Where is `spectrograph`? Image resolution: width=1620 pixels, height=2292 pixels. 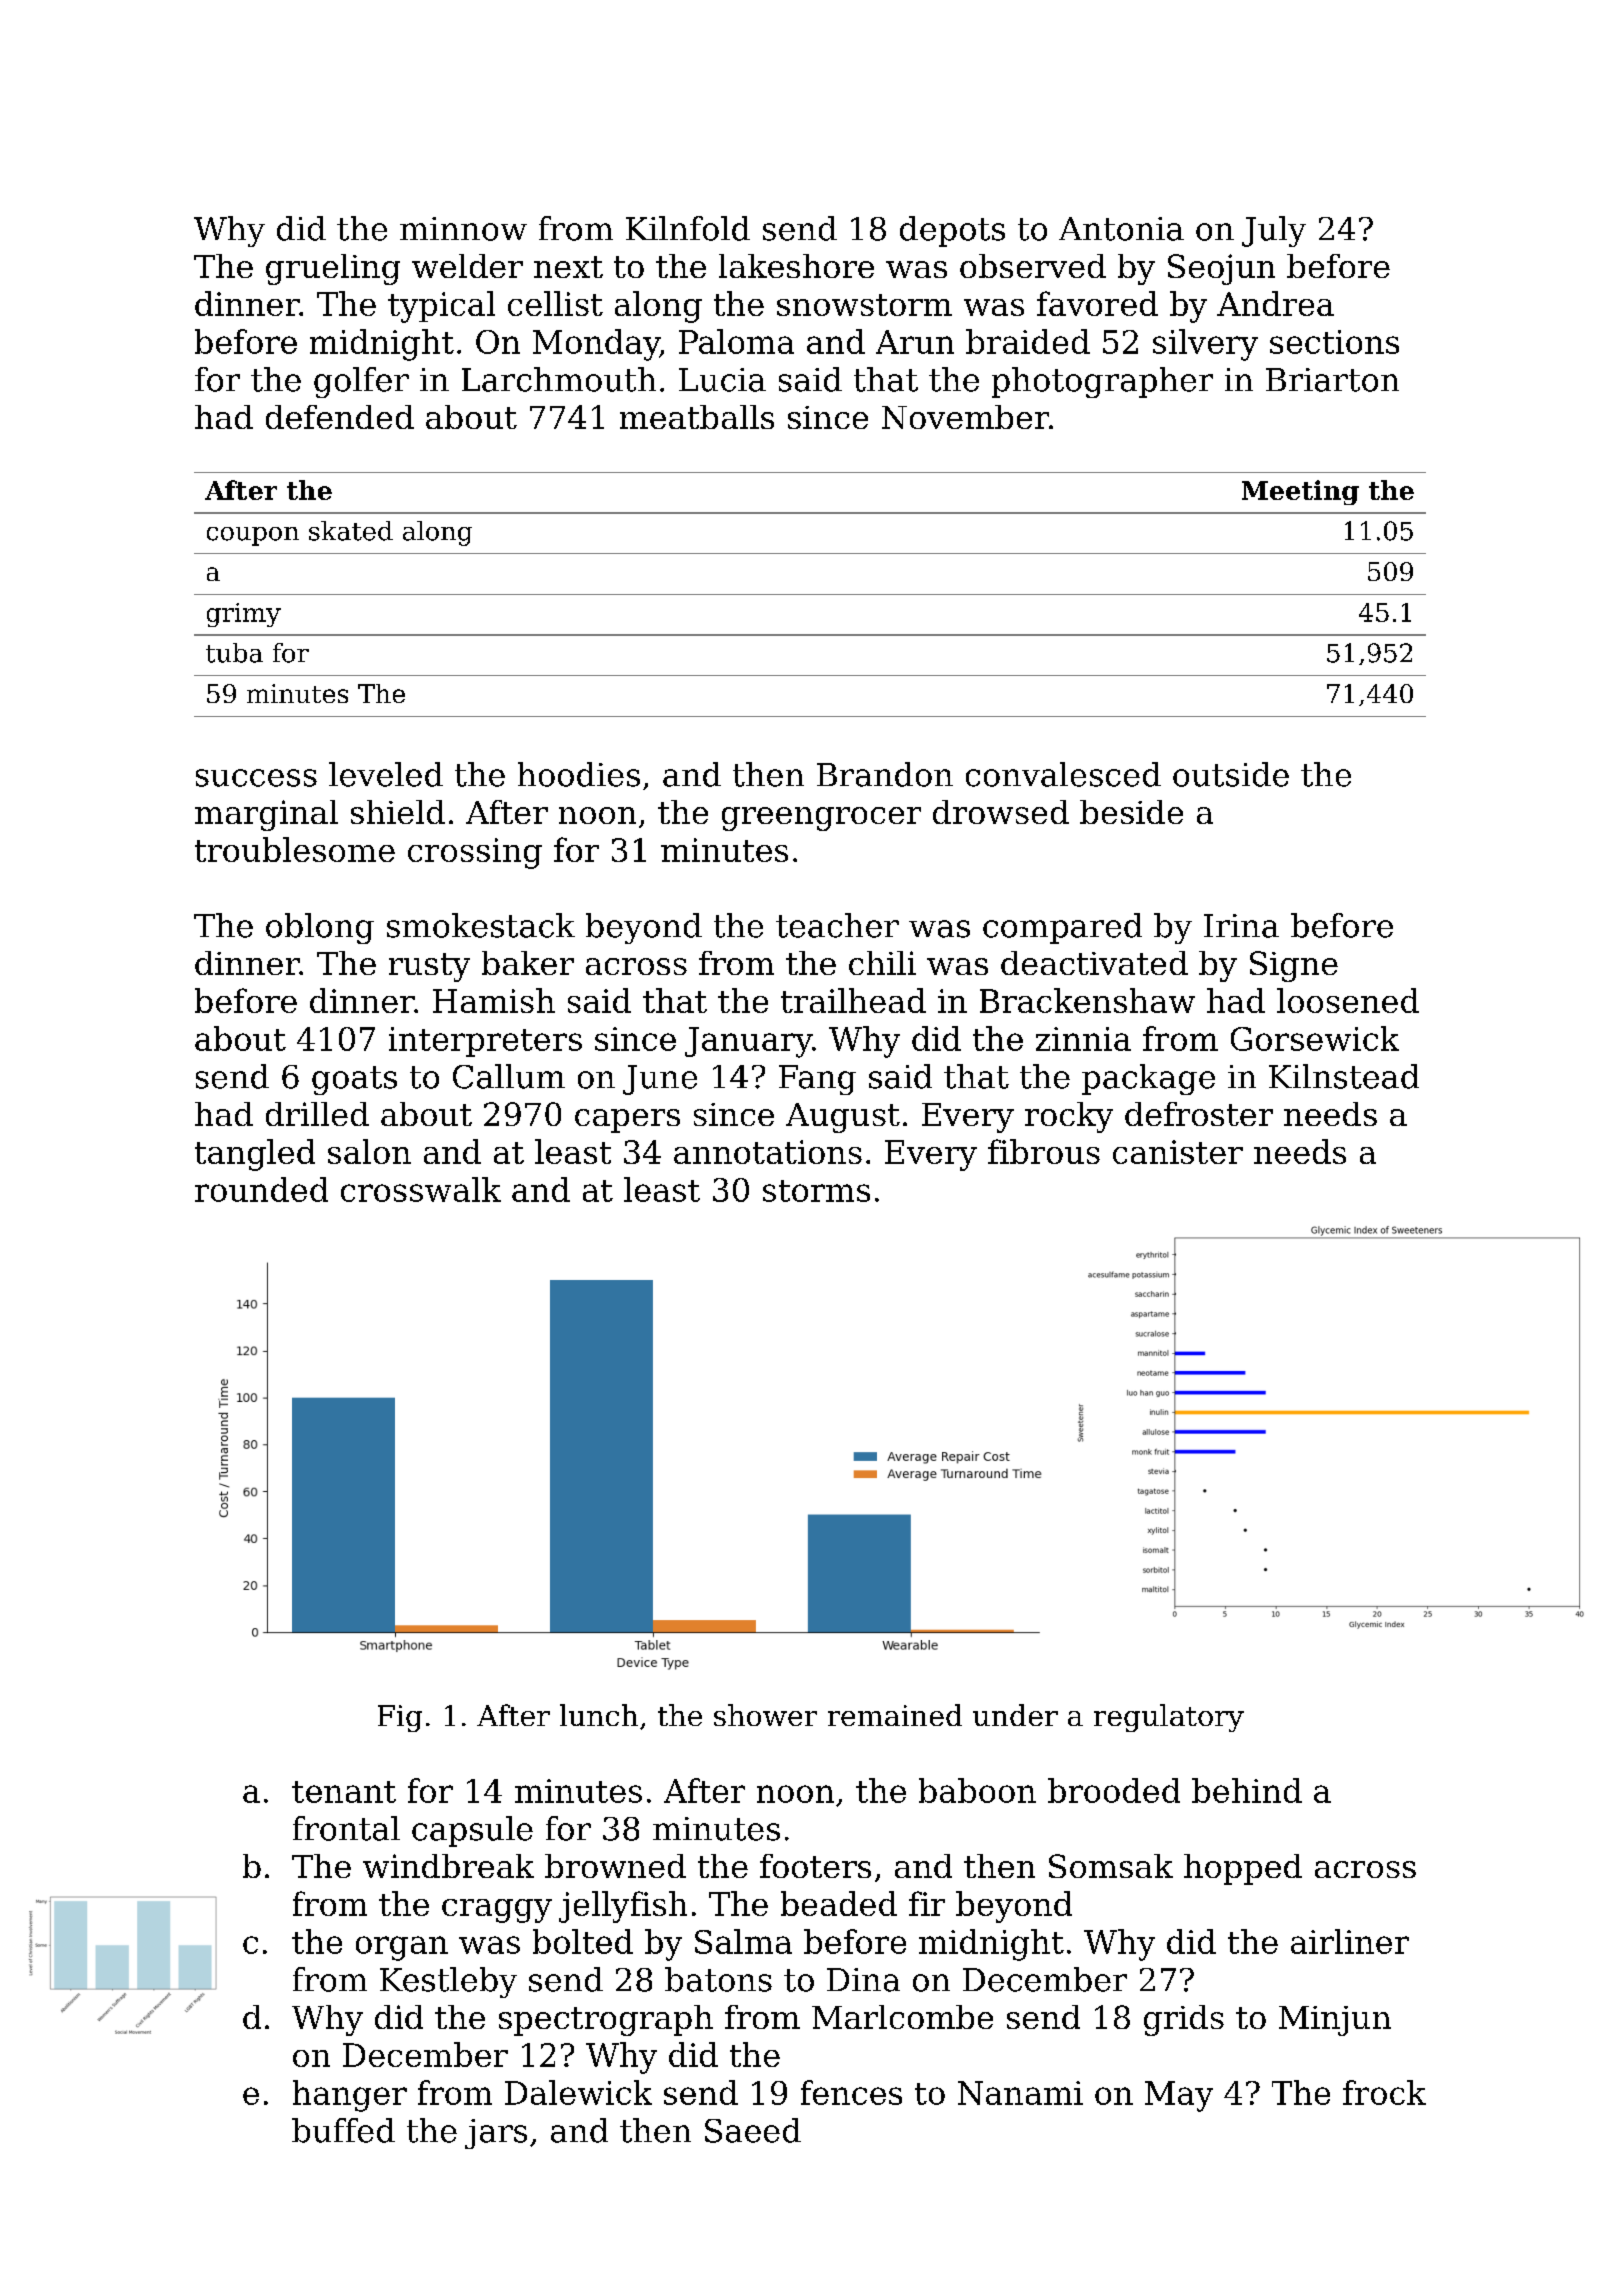
spectrograph is located at coordinates (606, 2020).
